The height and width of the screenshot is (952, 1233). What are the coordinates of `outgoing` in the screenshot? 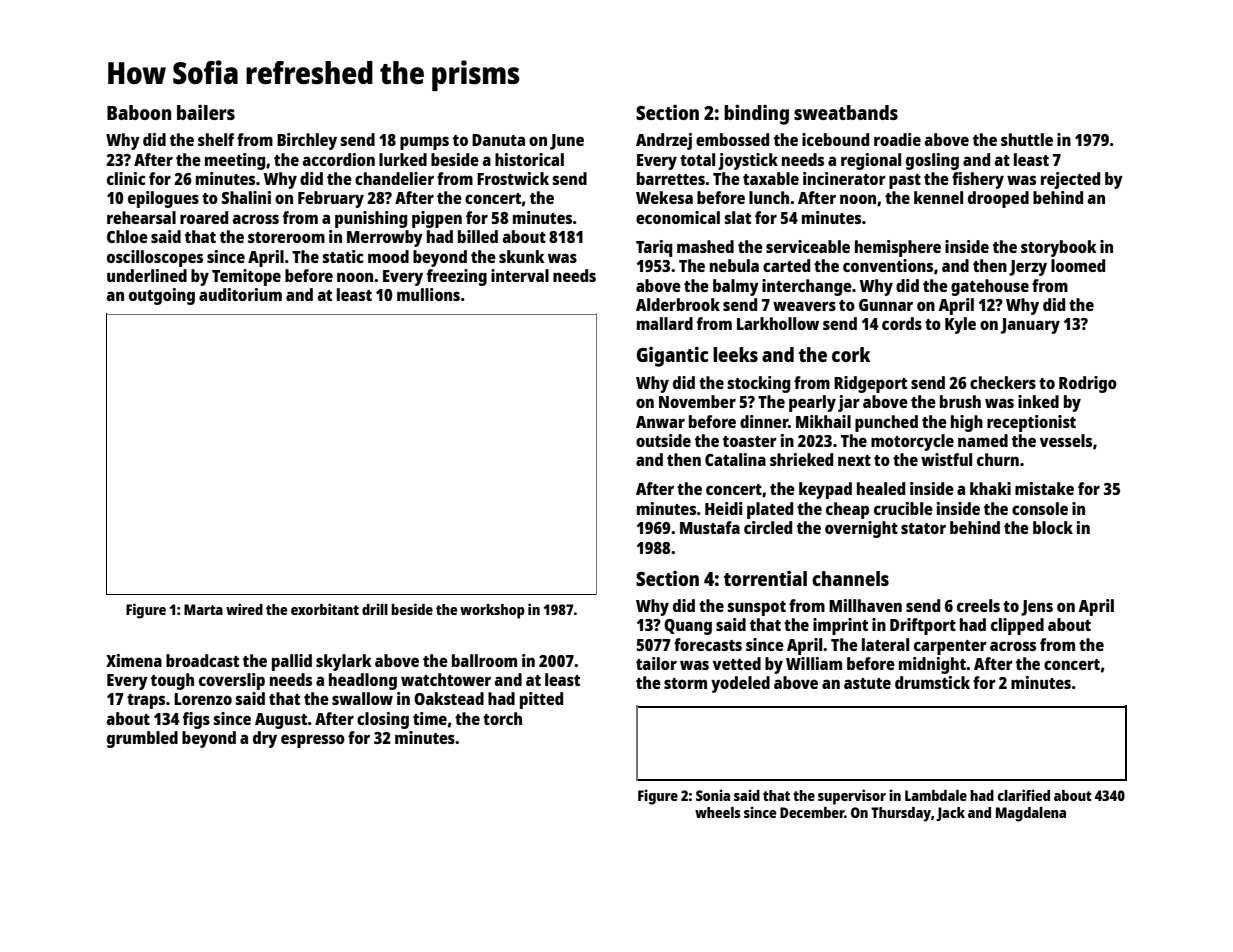 It's located at (162, 296).
